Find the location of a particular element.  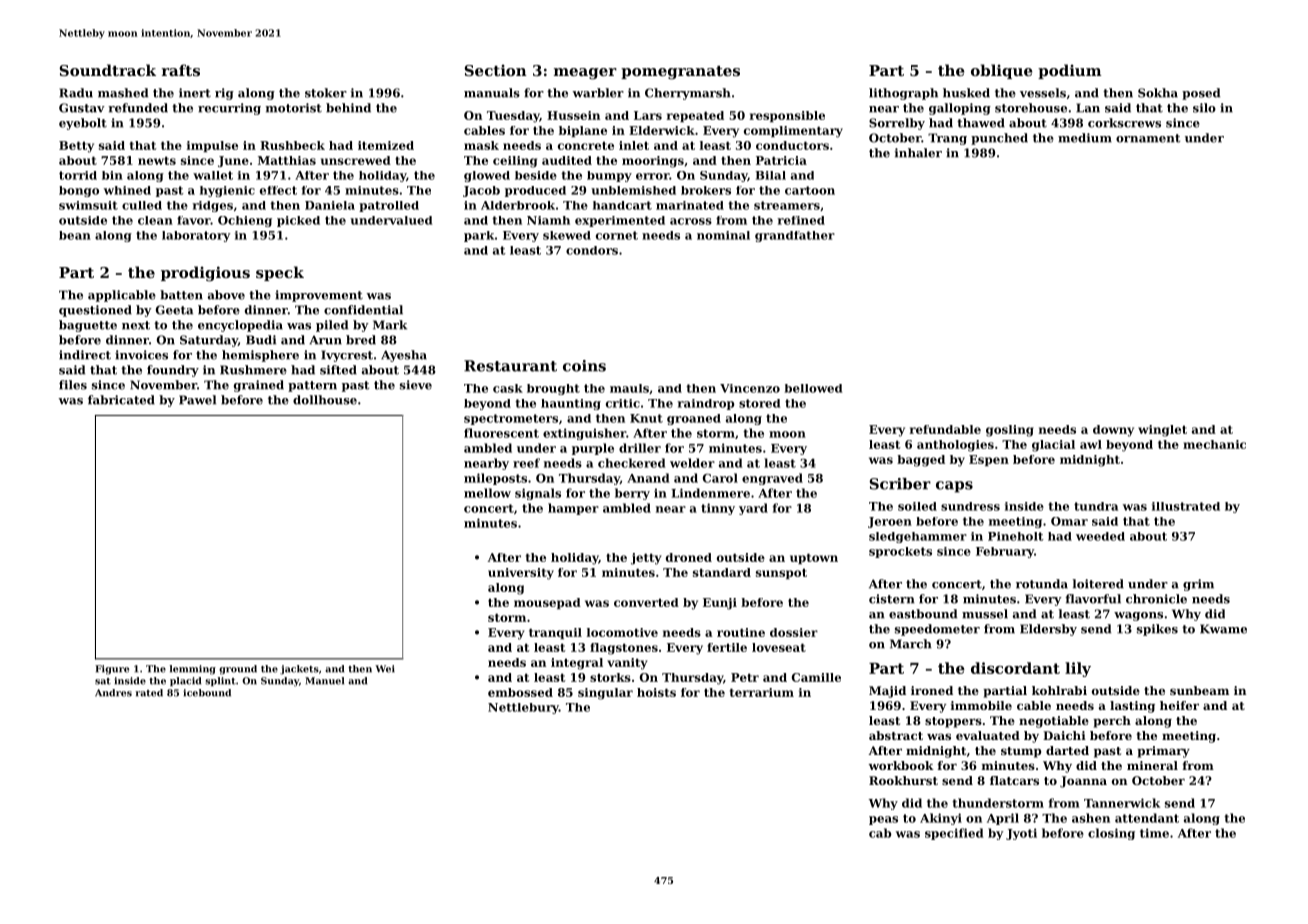

yard is located at coordinates (753, 509).
